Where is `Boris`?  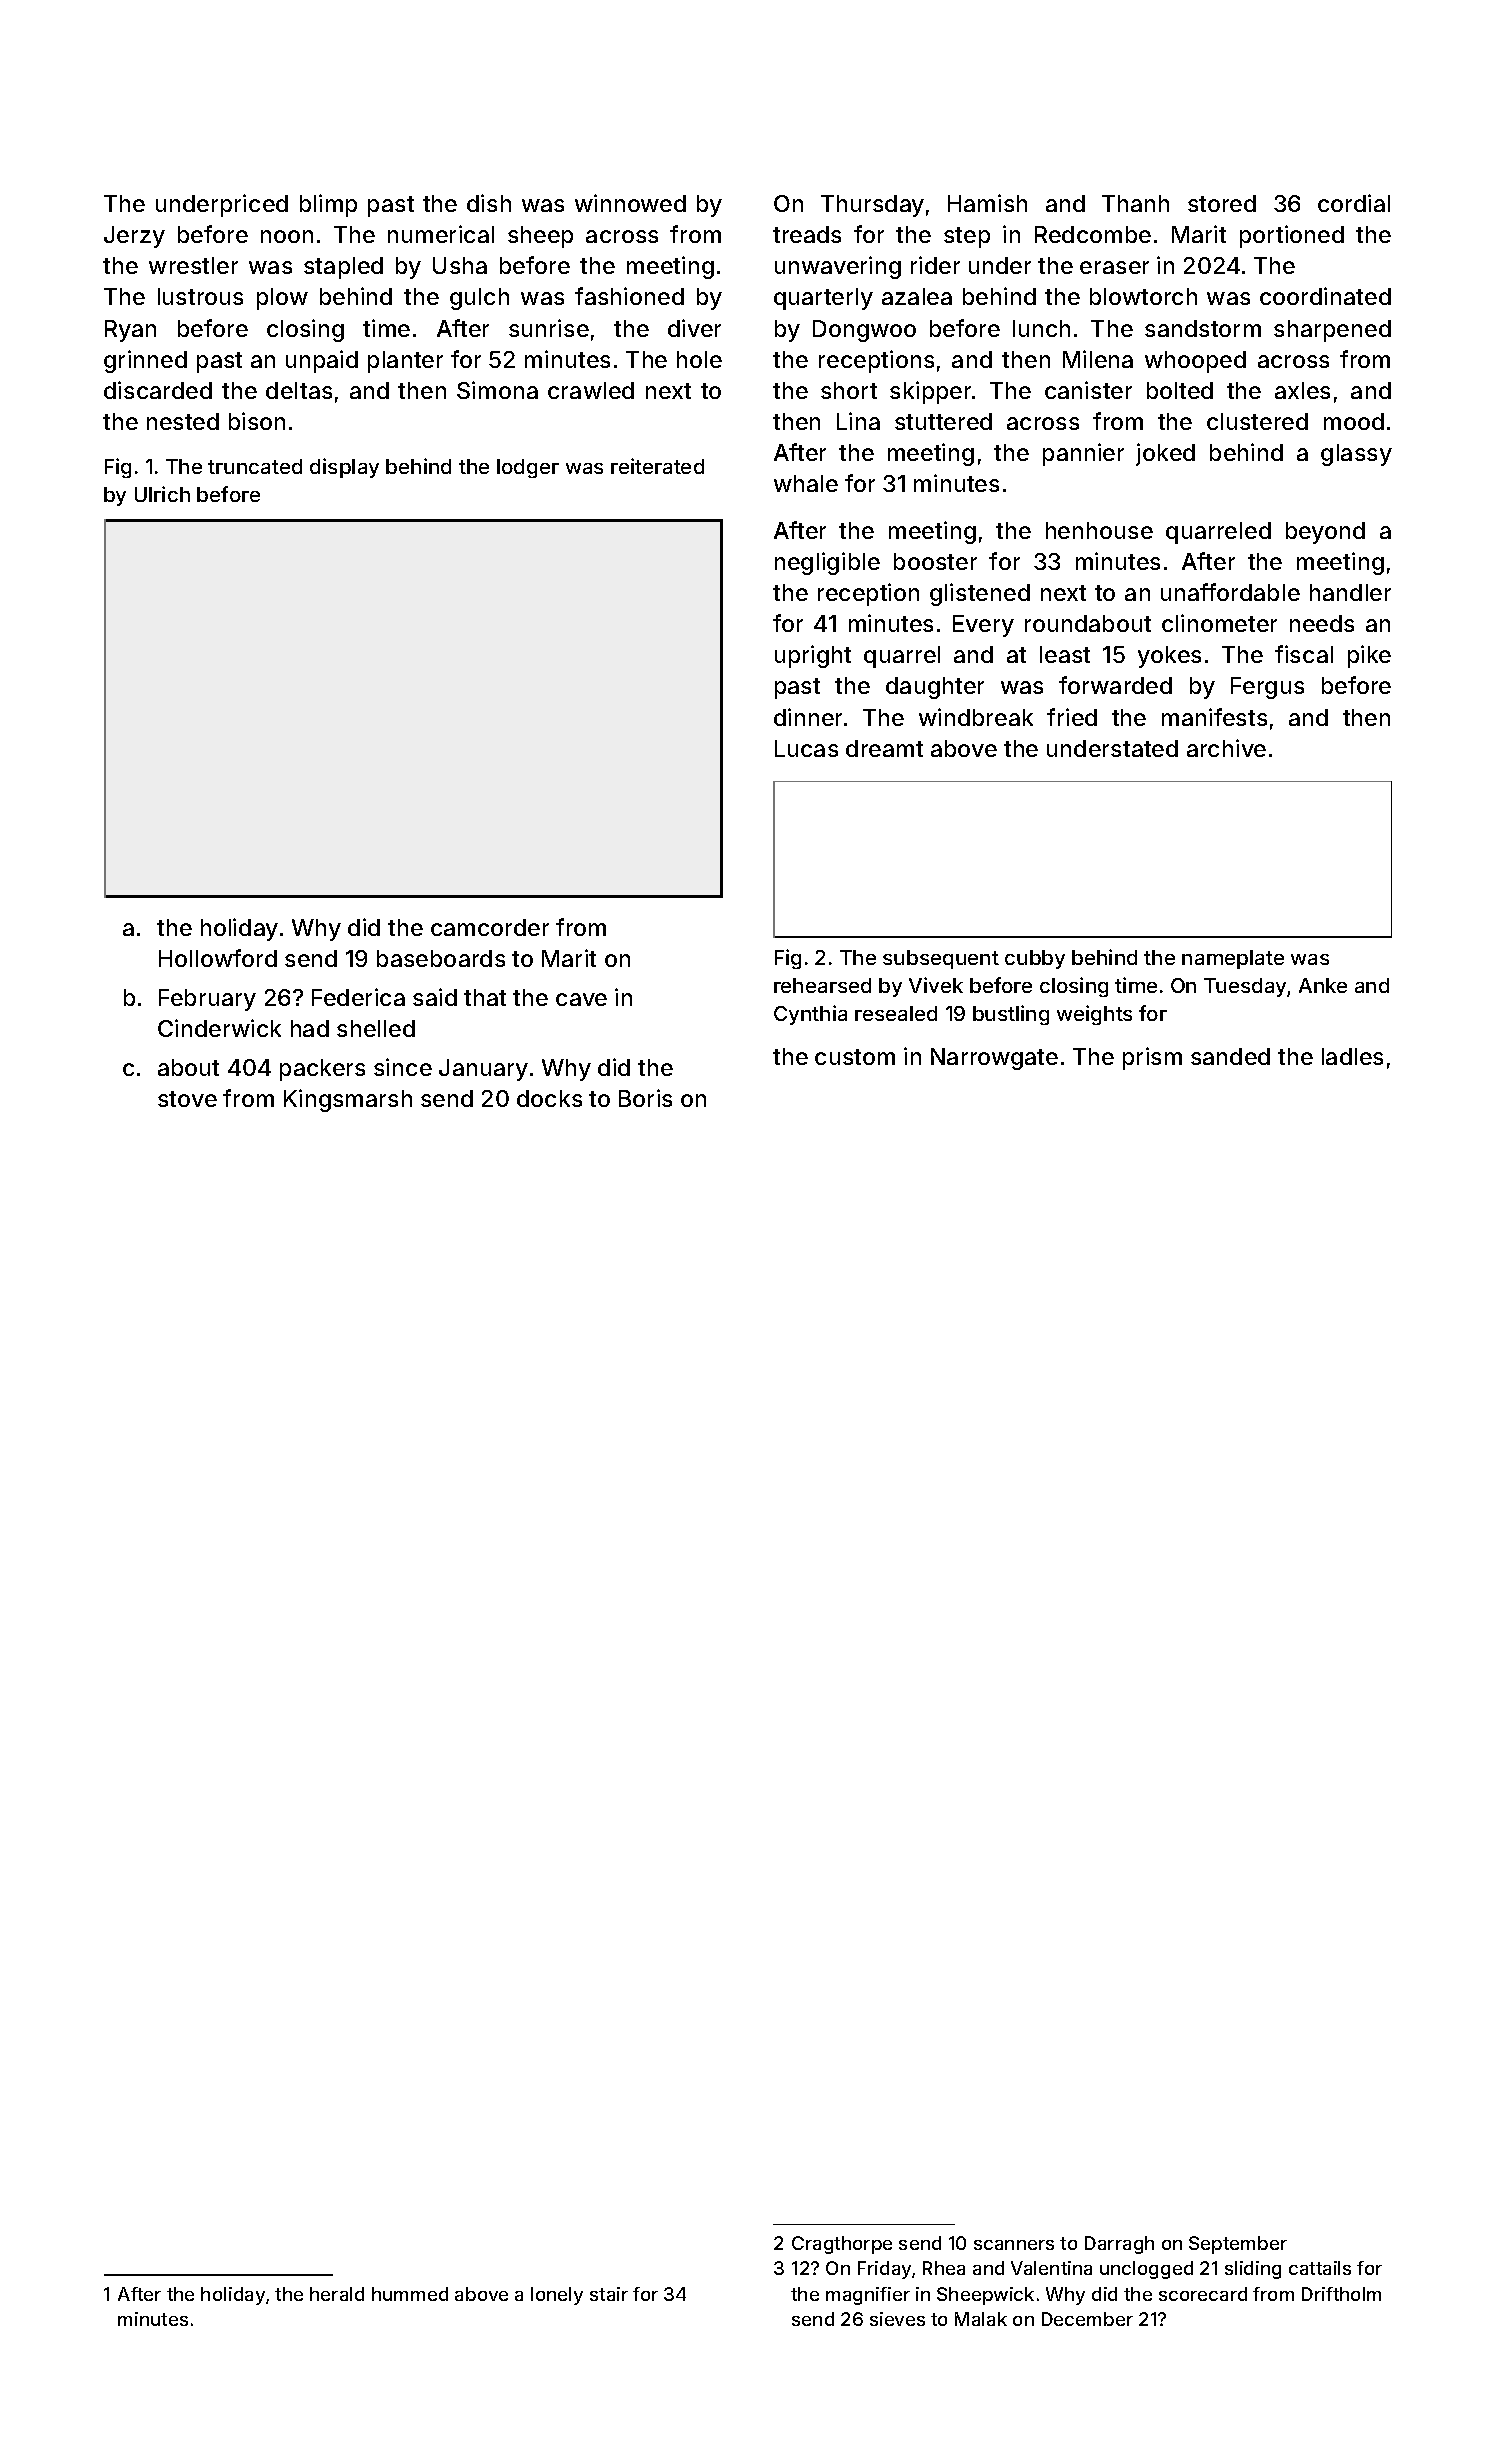 Boris is located at coordinates (645, 1098).
